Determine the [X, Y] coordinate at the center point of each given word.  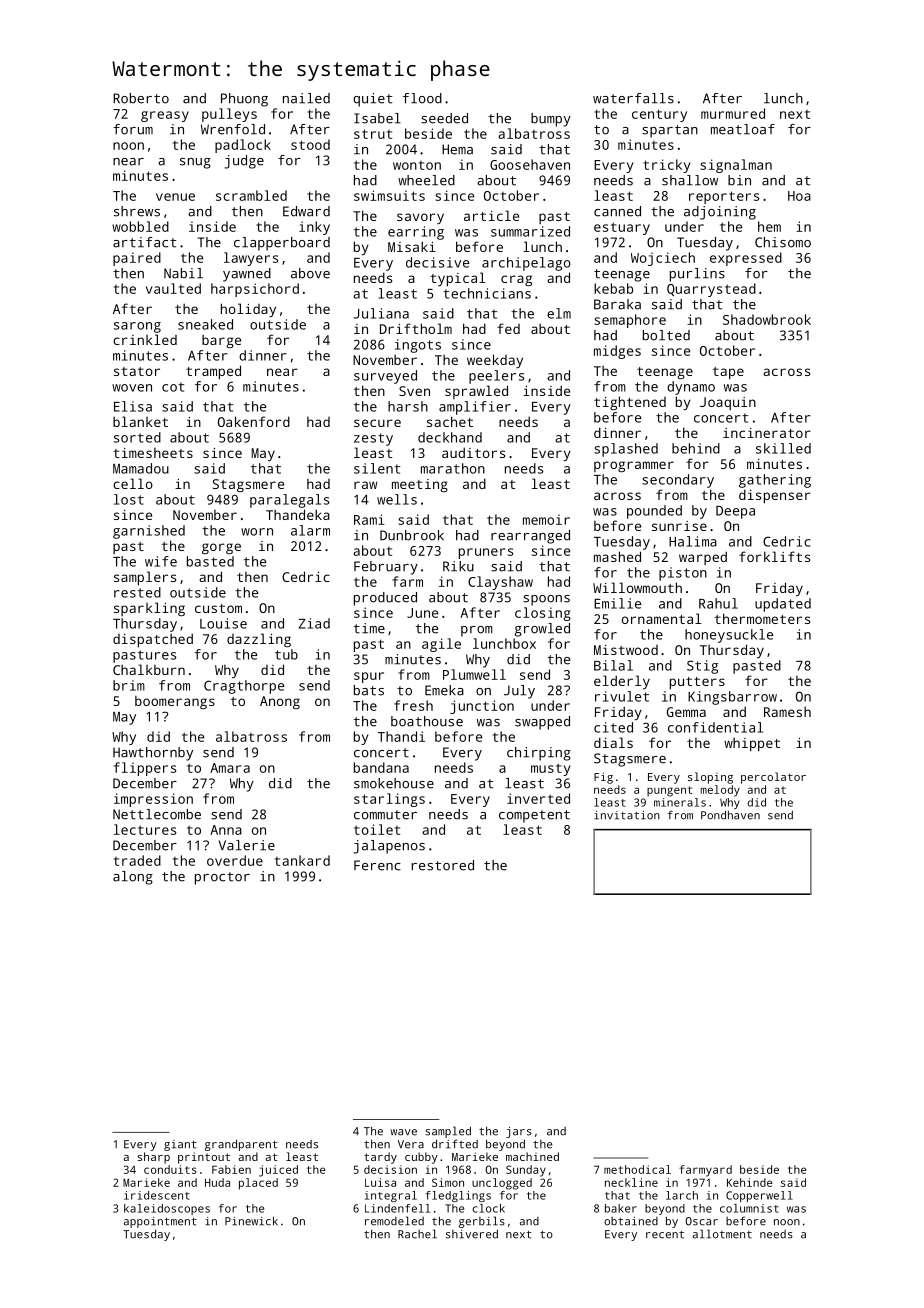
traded [137, 860]
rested [137, 592]
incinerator [767, 433]
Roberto [141, 98]
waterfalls [633, 98]
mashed [617, 556]
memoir [546, 519]
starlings [389, 800]
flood [422, 98]
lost [129, 499]
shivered [472, 1234]
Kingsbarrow [732, 698]
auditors [473, 452]
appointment [160, 1222]
